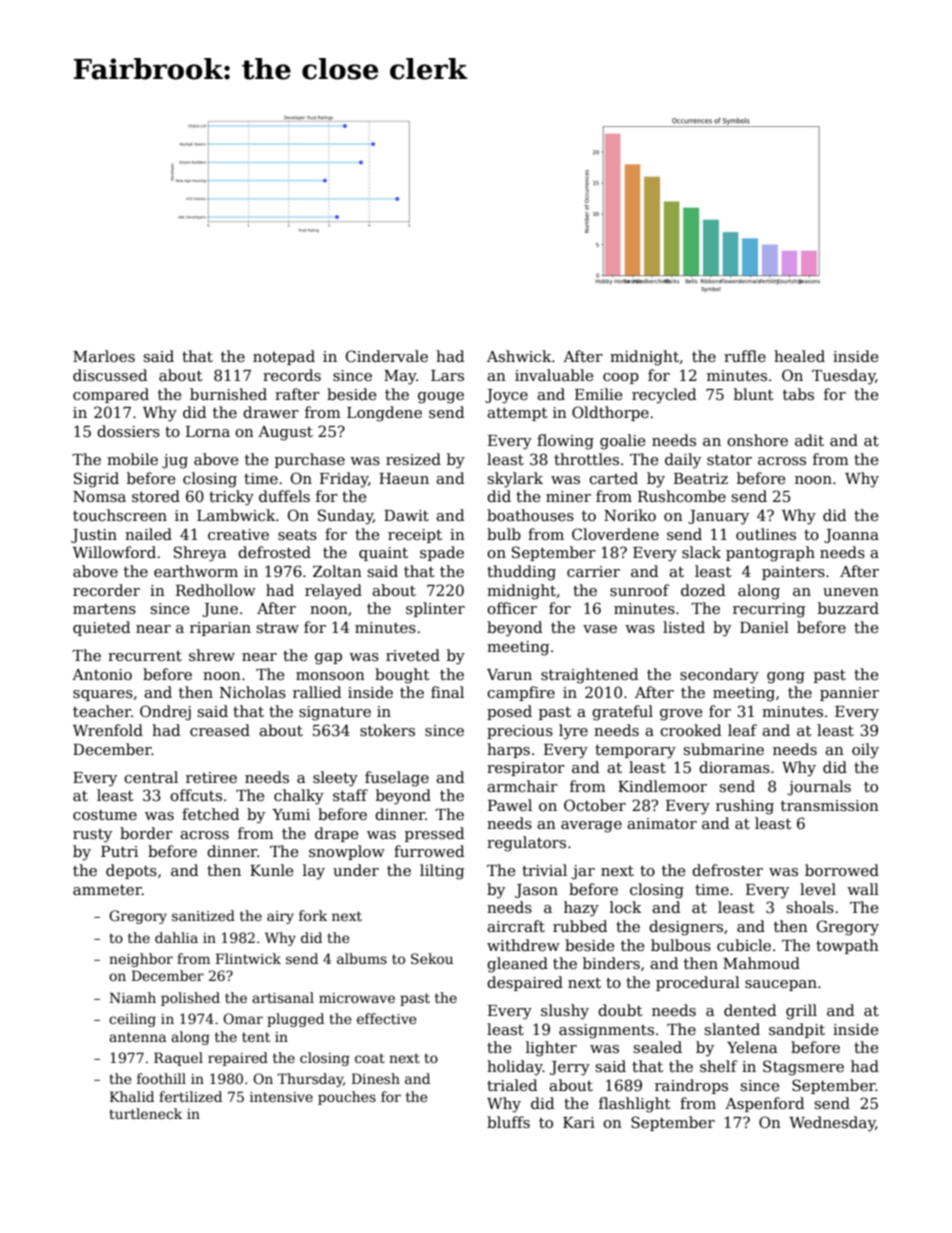 The image size is (952, 1233). I want to click on shoals, so click(810, 907).
